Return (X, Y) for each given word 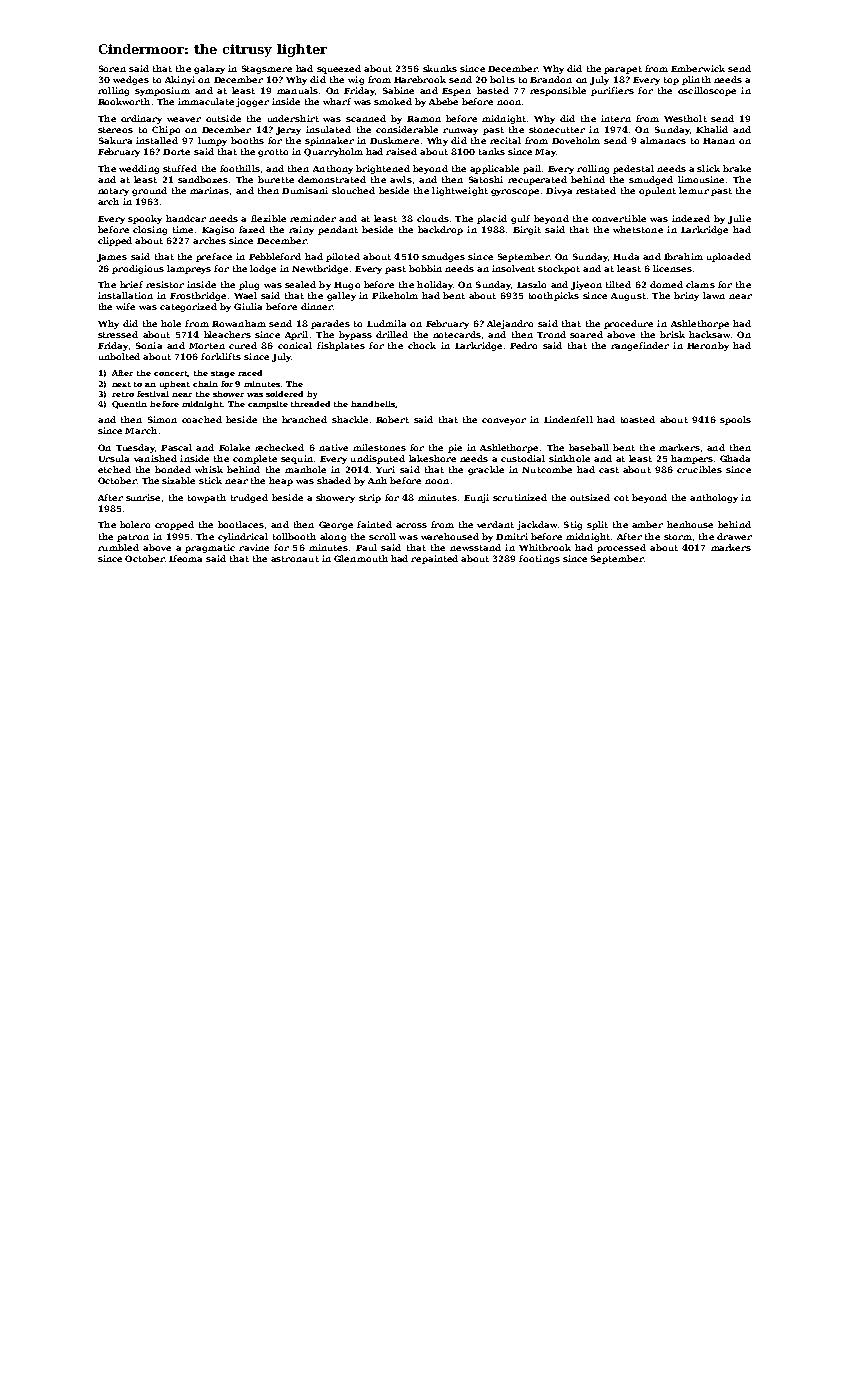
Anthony (333, 169)
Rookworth (124, 101)
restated (596, 190)
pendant (338, 230)
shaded (334, 480)
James (112, 258)
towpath (207, 498)
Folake (234, 447)
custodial (523, 458)
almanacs (663, 140)
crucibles (699, 469)
